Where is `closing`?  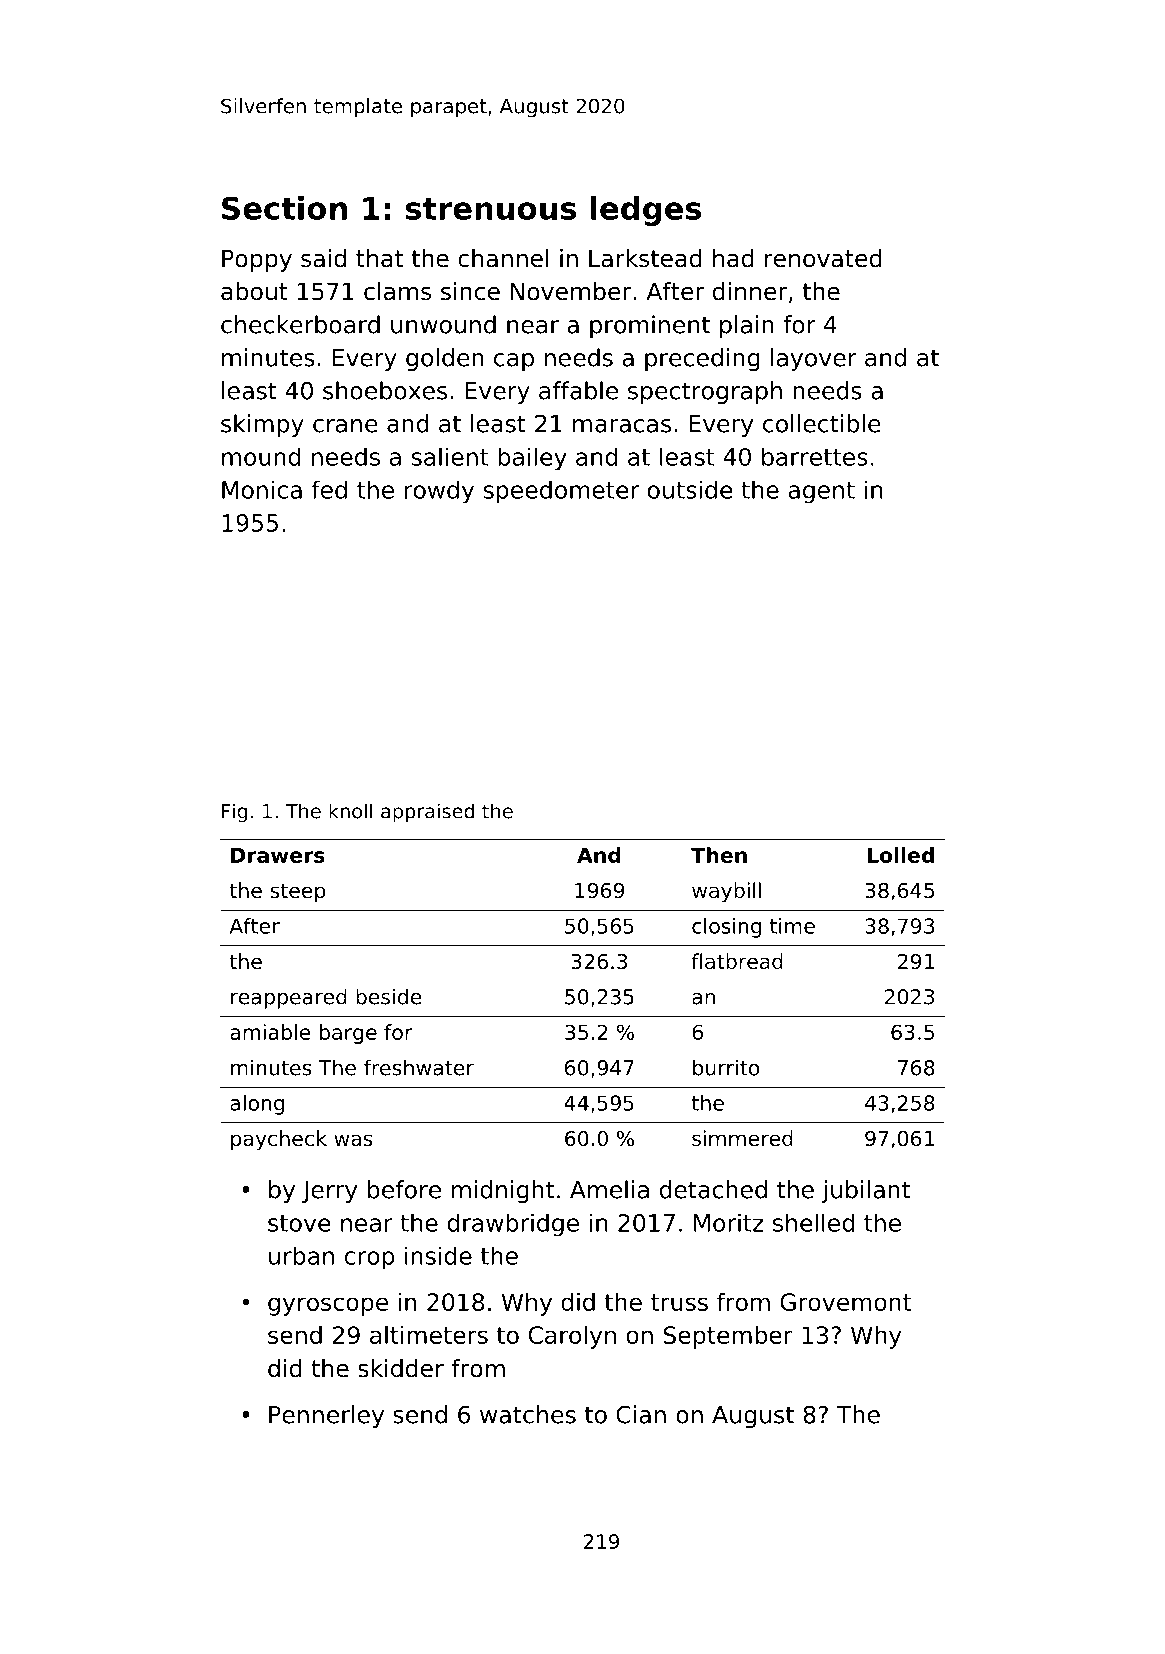
closing is located at coordinates (726, 928).
